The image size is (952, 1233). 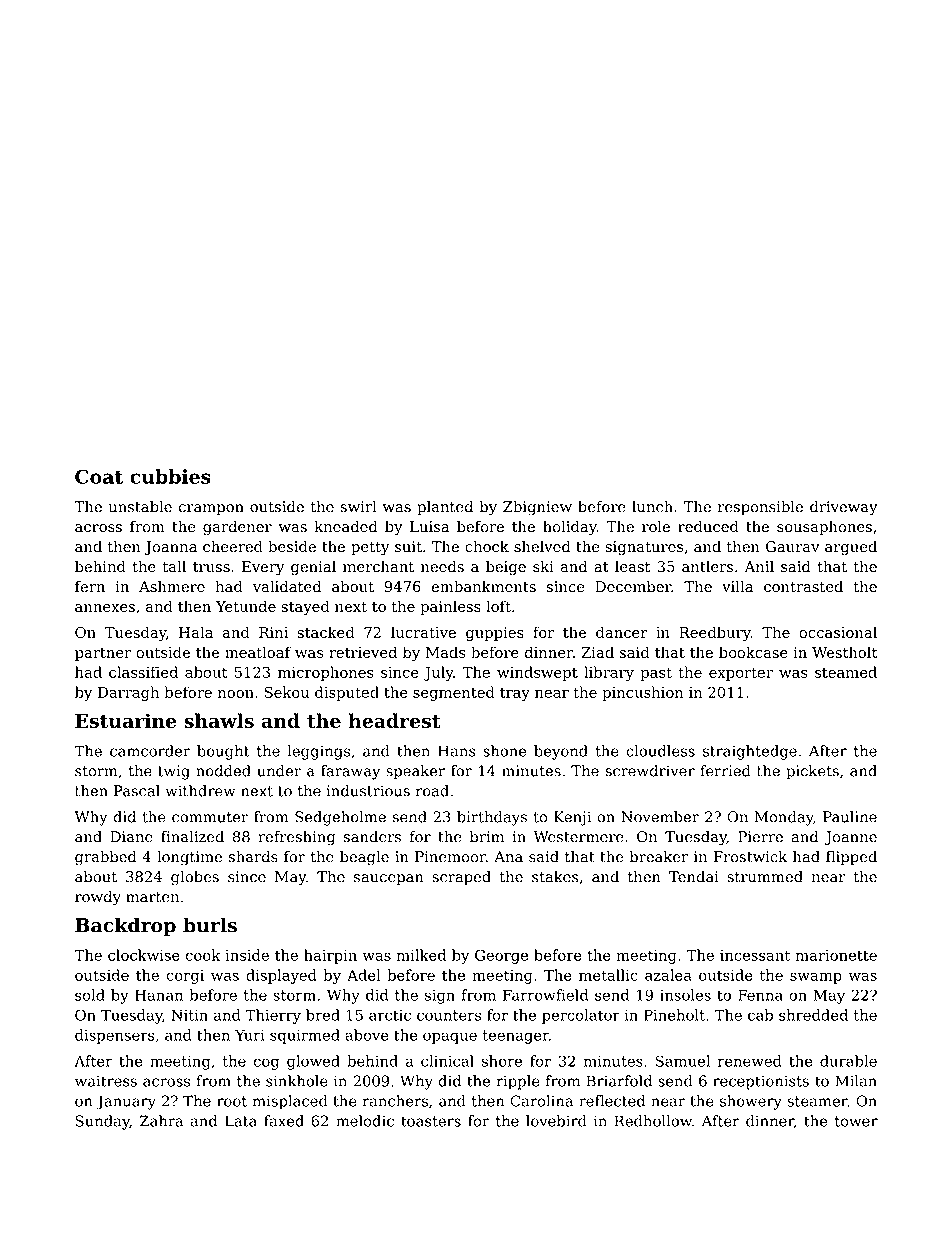 I want to click on lovebird, so click(x=556, y=1121).
